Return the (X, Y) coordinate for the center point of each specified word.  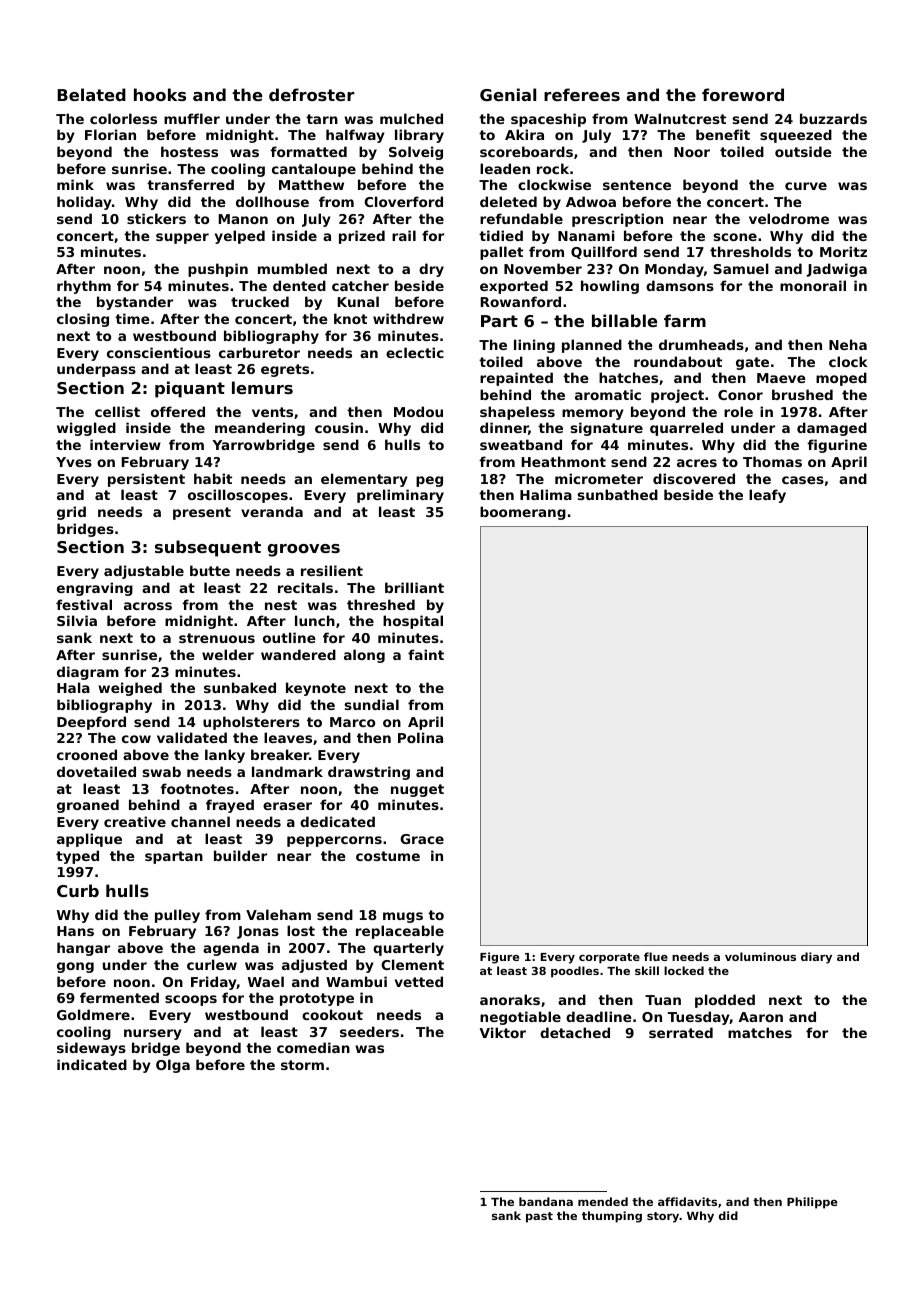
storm (302, 1065)
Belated (91, 94)
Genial (508, 94)
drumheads (701, 344)
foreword (743, 94)
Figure (499, 958)
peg (429, 481)
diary (816, 958)
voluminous (760, 956)
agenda (231, 949)
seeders (369, 1031)
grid (71, 513)
